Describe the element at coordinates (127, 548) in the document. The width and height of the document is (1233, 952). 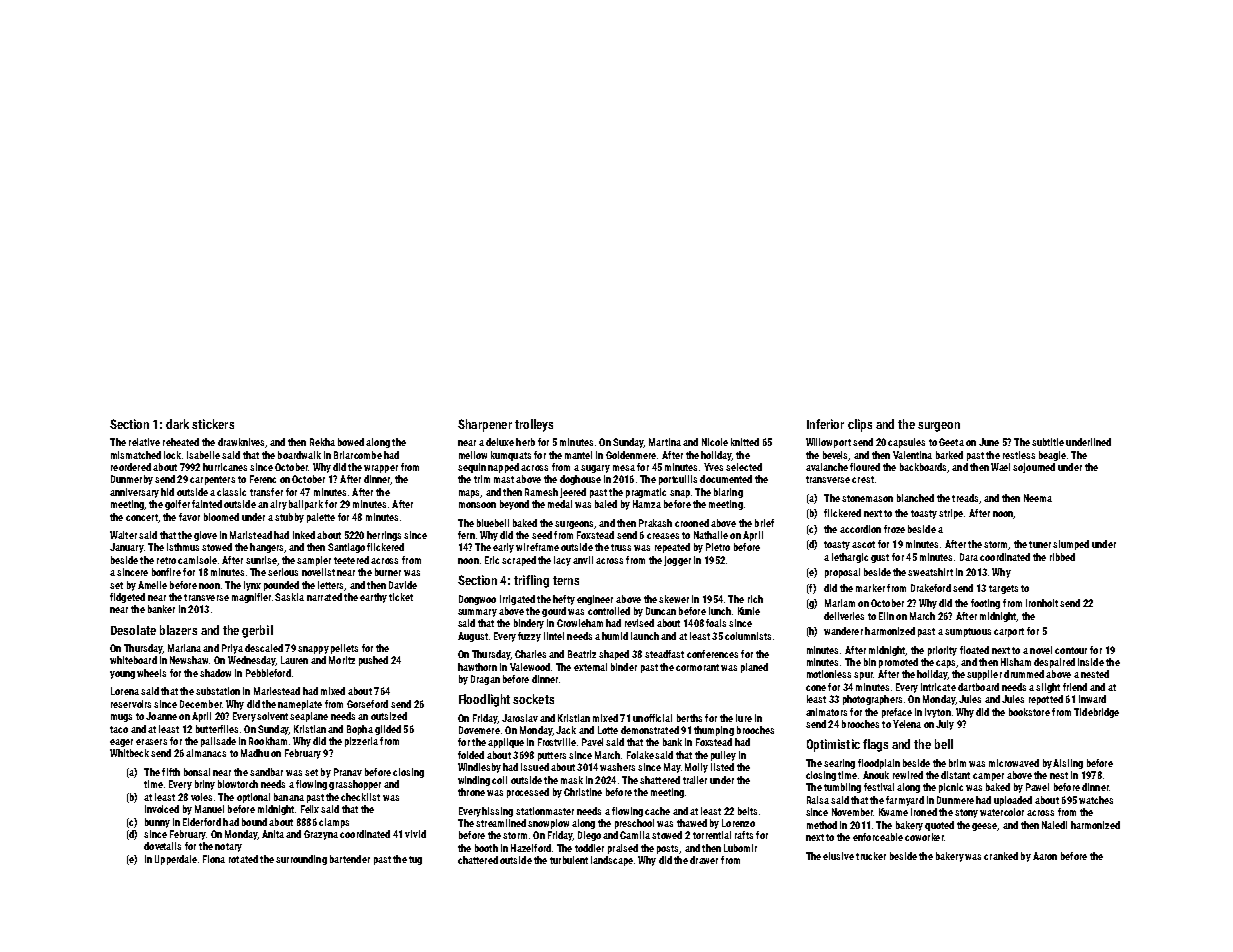
I see `January` at that location.
